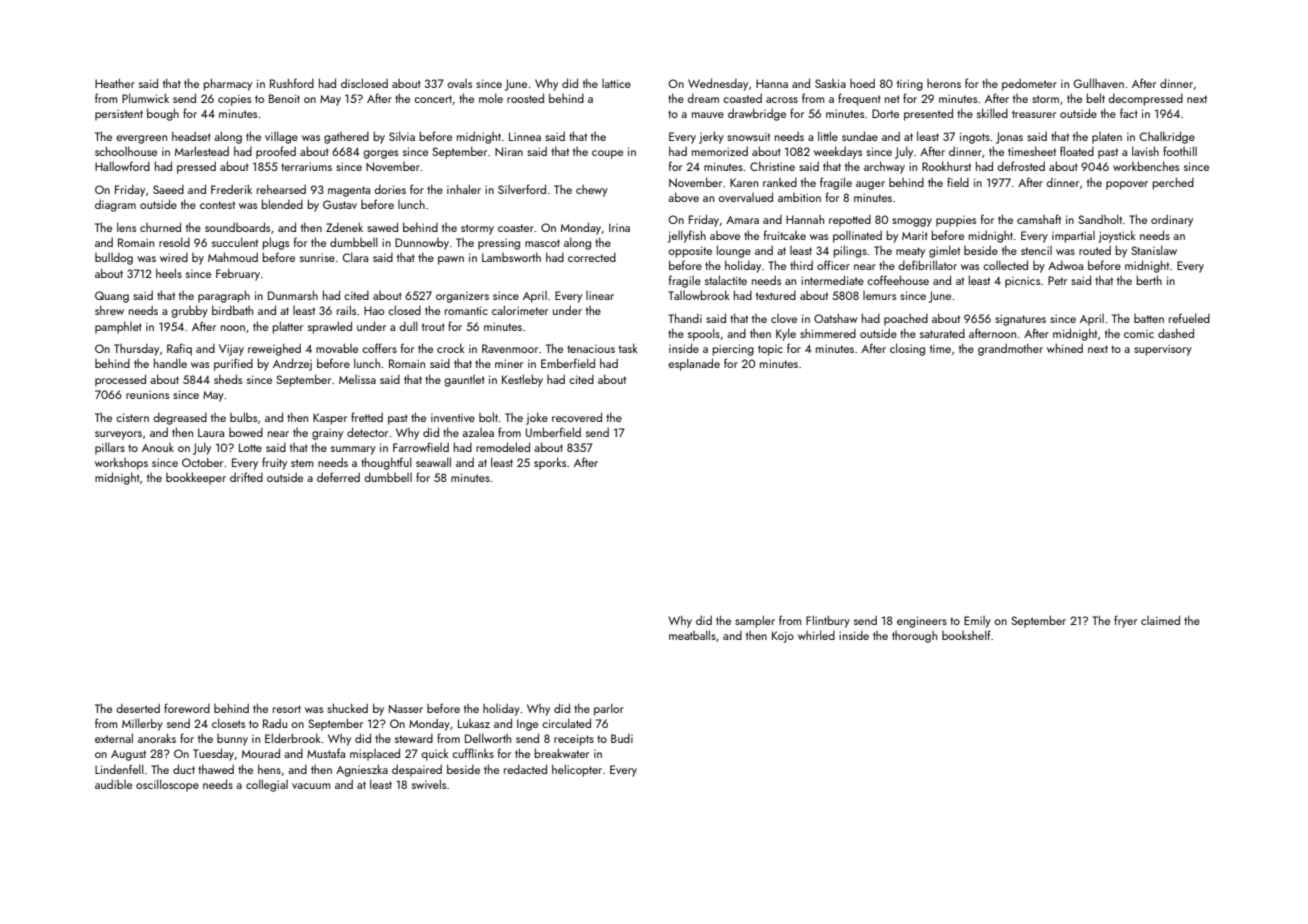 This image has width=1308, height=924. I want to click on remodeled, so click(503, 447).
